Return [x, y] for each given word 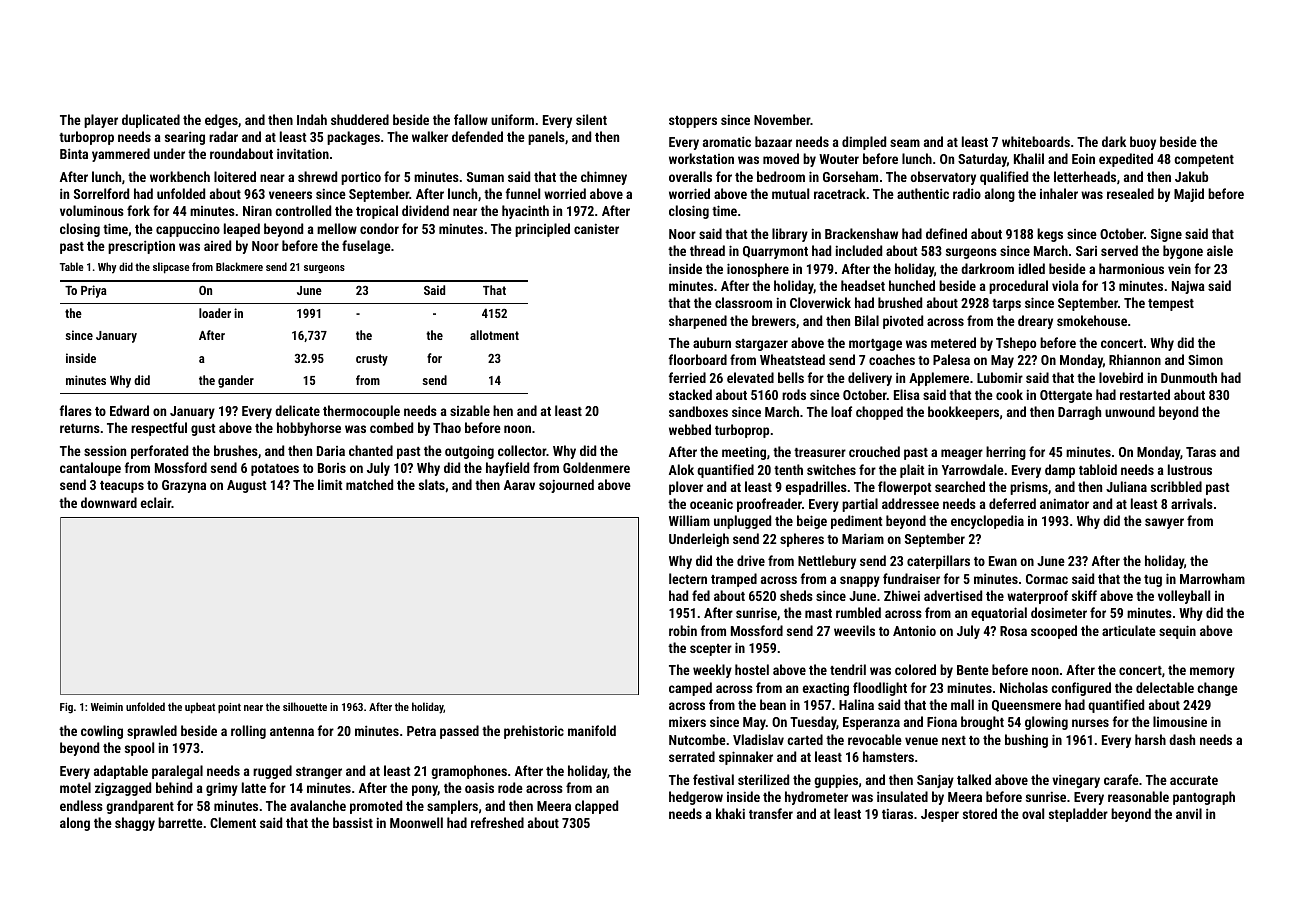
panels [546, 138]
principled [542, 230]
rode [510, 787]
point [229, 708]
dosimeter [1059, 612]
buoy [1143, 143]
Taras [1201, 452]
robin [683, 630]
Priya [94, 291]
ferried [687, 377]
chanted [371, 450]
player [101, 121]
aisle [1220, 250]
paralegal [177, 772]
